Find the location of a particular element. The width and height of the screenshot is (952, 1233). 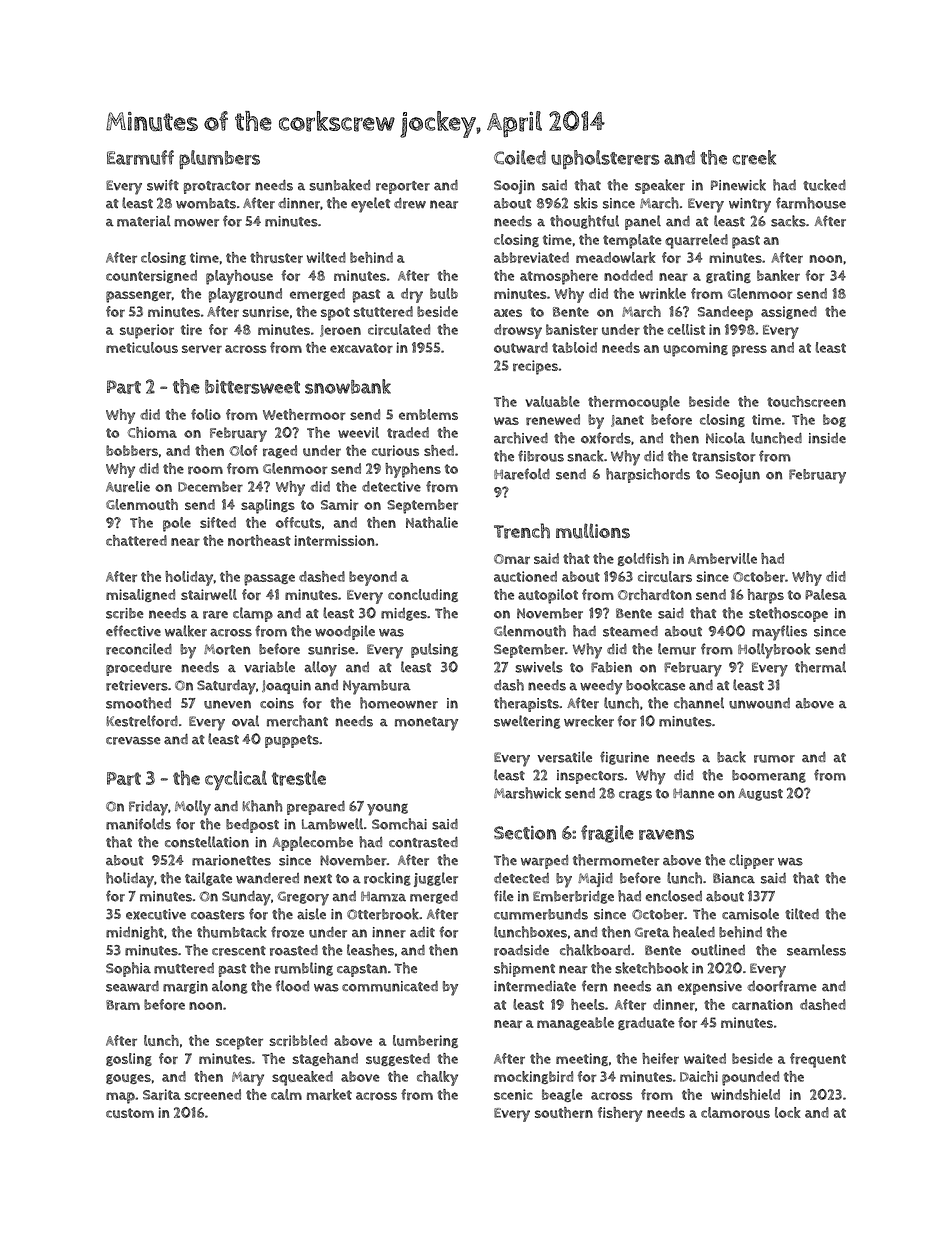

tilted is located at coordinates (802, 914).
